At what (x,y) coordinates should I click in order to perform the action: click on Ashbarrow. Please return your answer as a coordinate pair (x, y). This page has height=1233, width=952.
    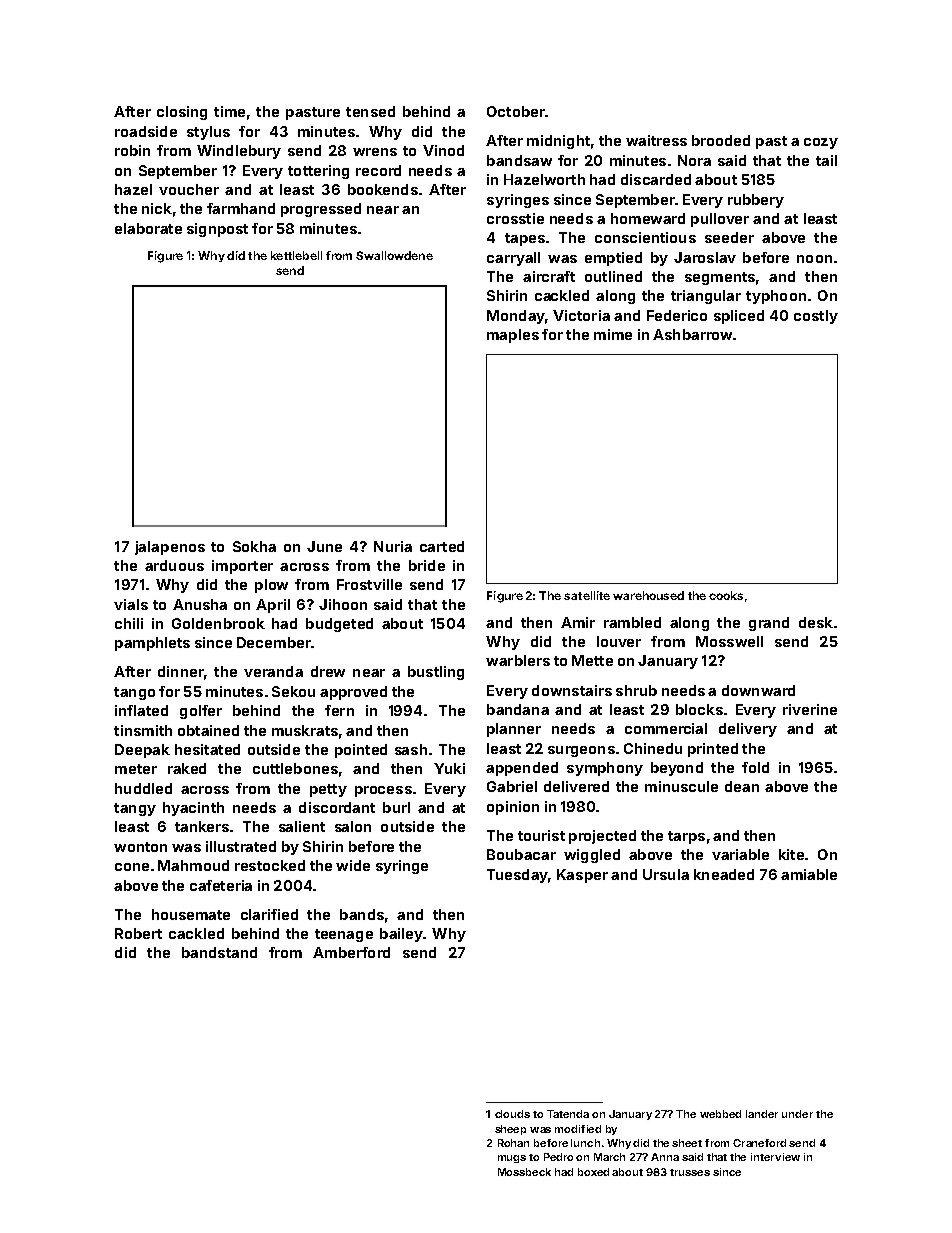
    Looking at the image, I should click on (692, 334).
